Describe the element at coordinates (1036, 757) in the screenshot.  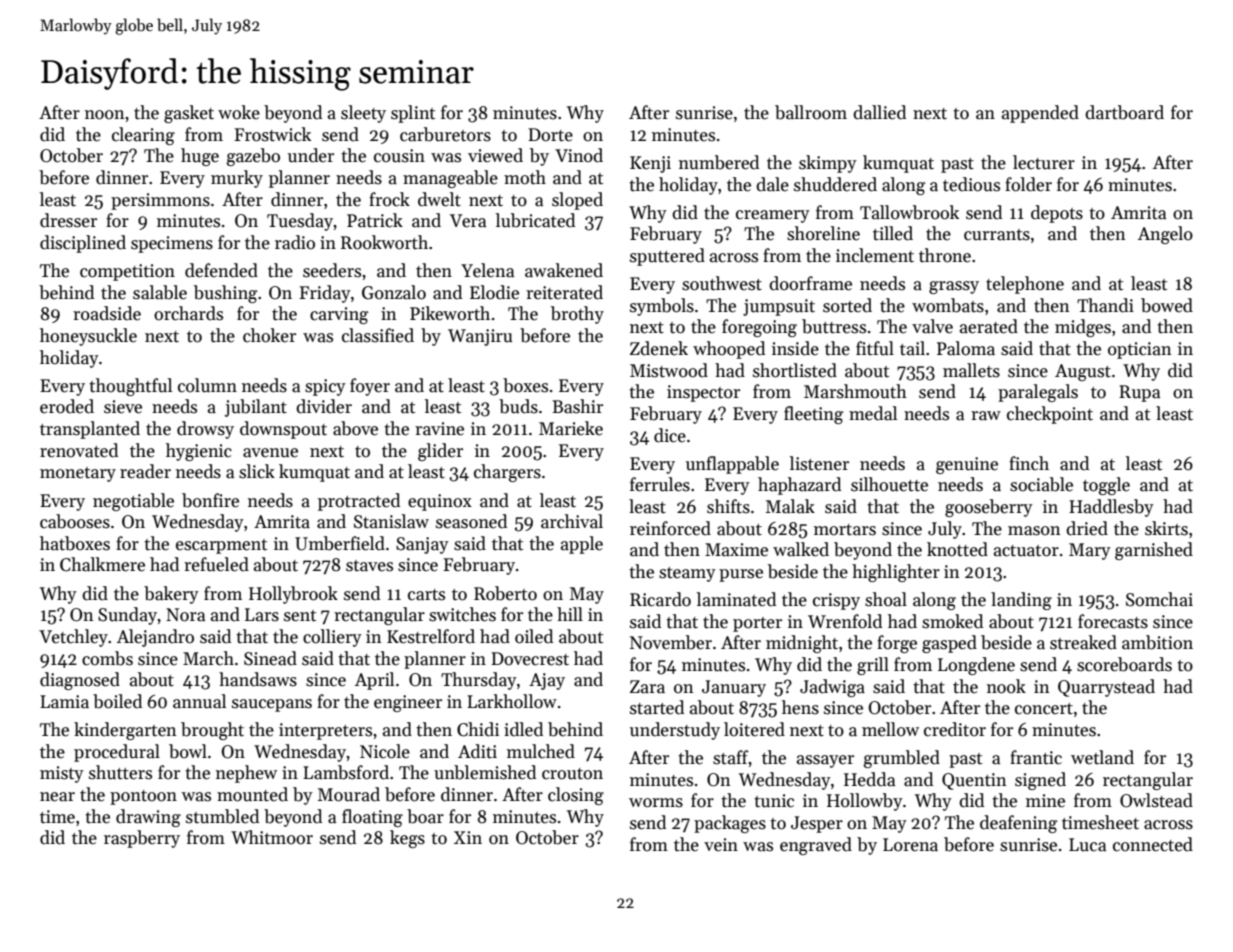
I see `frantic` at that location.
